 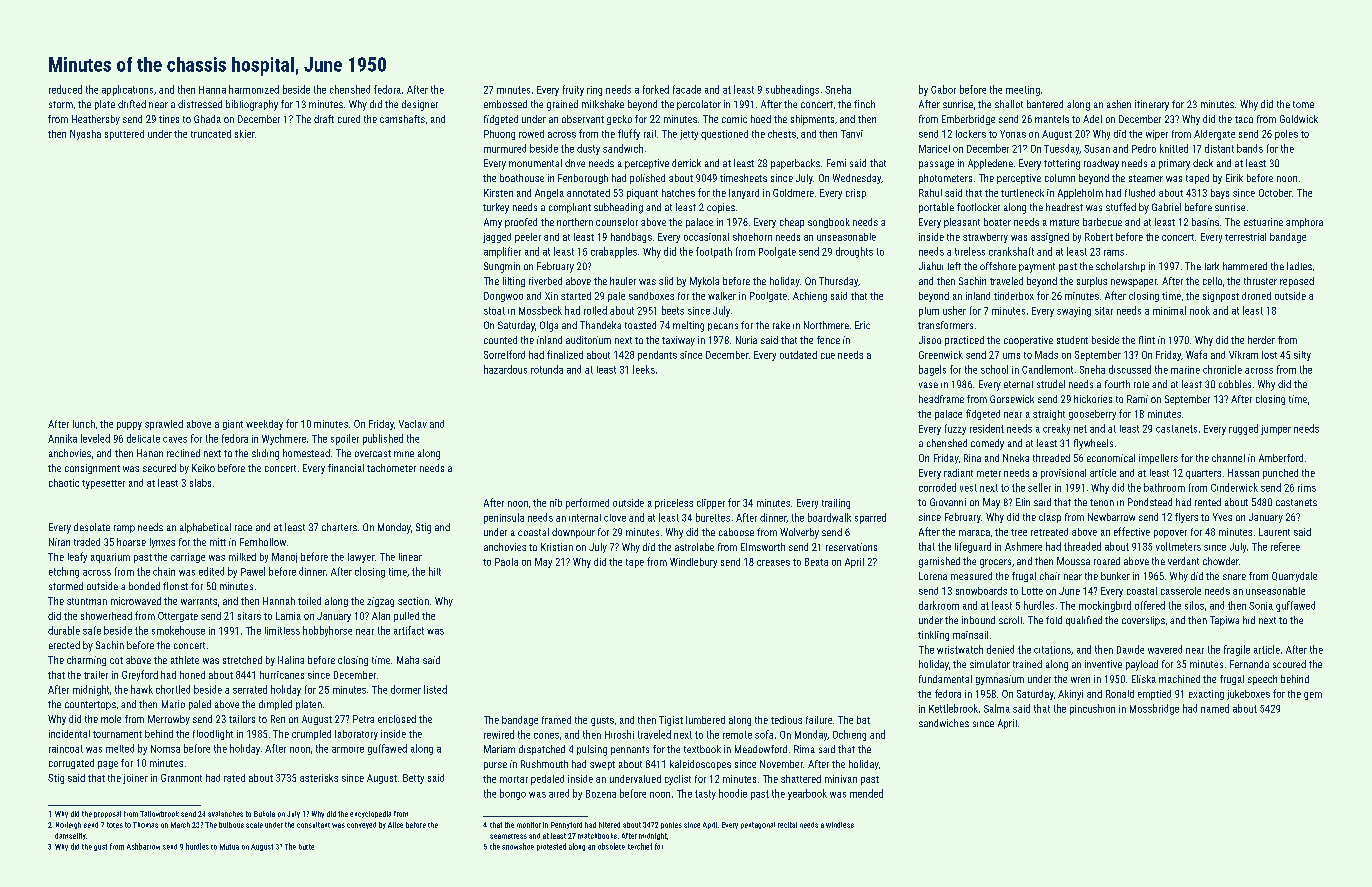 I want to click on October, so click(x=1275, y=193).
